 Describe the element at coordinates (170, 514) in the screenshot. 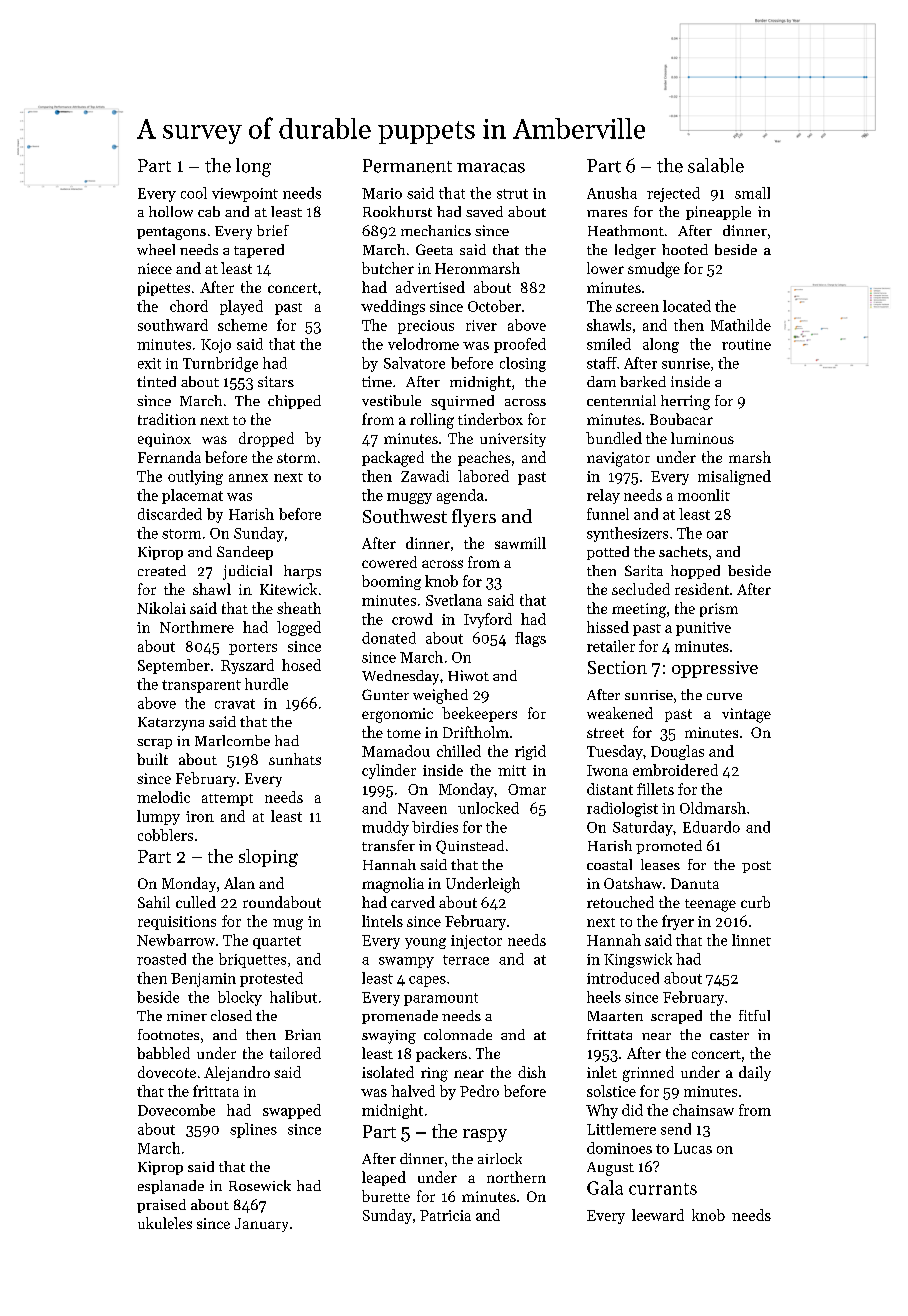

I see `discarded` at that location.
